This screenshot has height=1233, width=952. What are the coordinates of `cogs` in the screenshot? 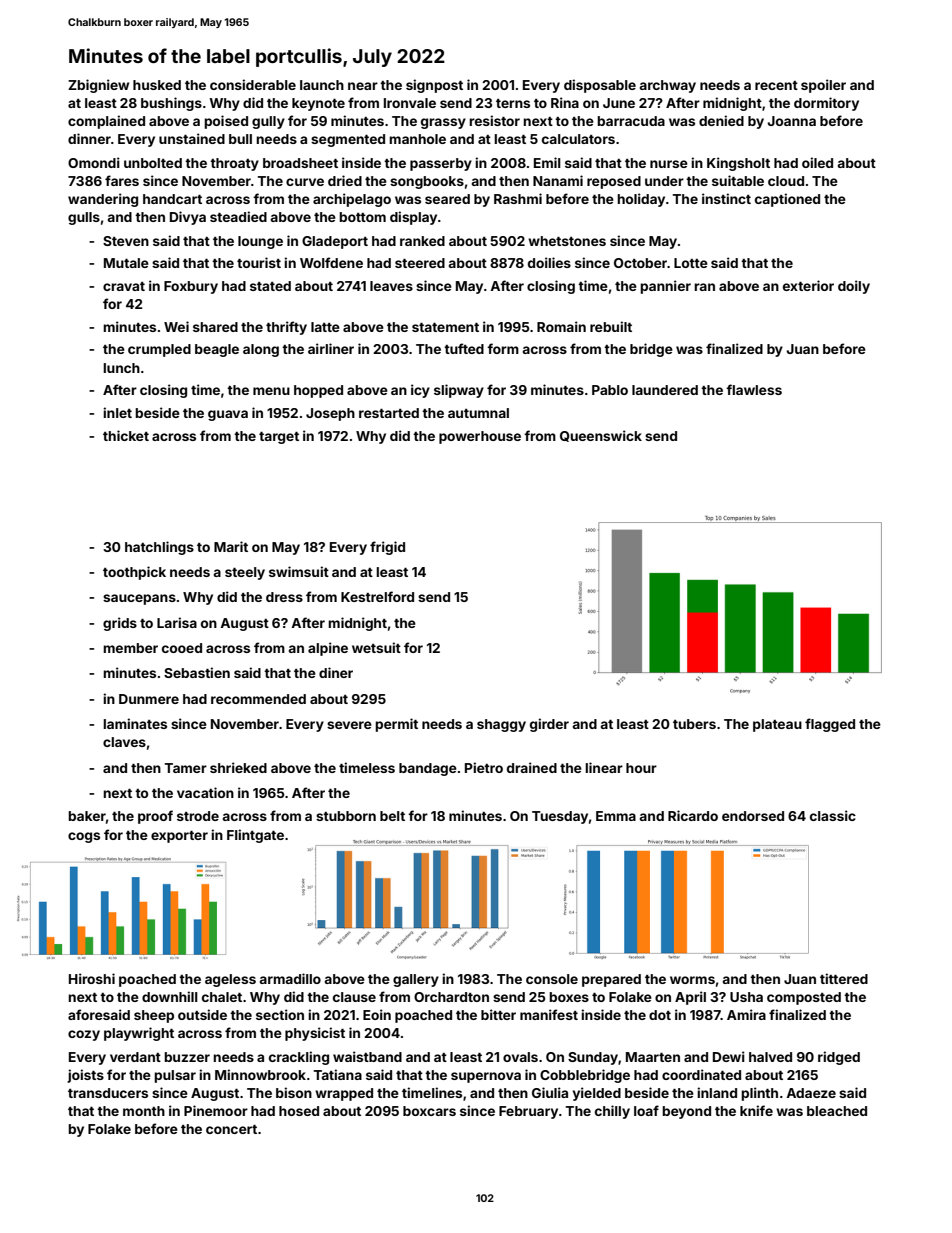 It's located at (84, 837).
